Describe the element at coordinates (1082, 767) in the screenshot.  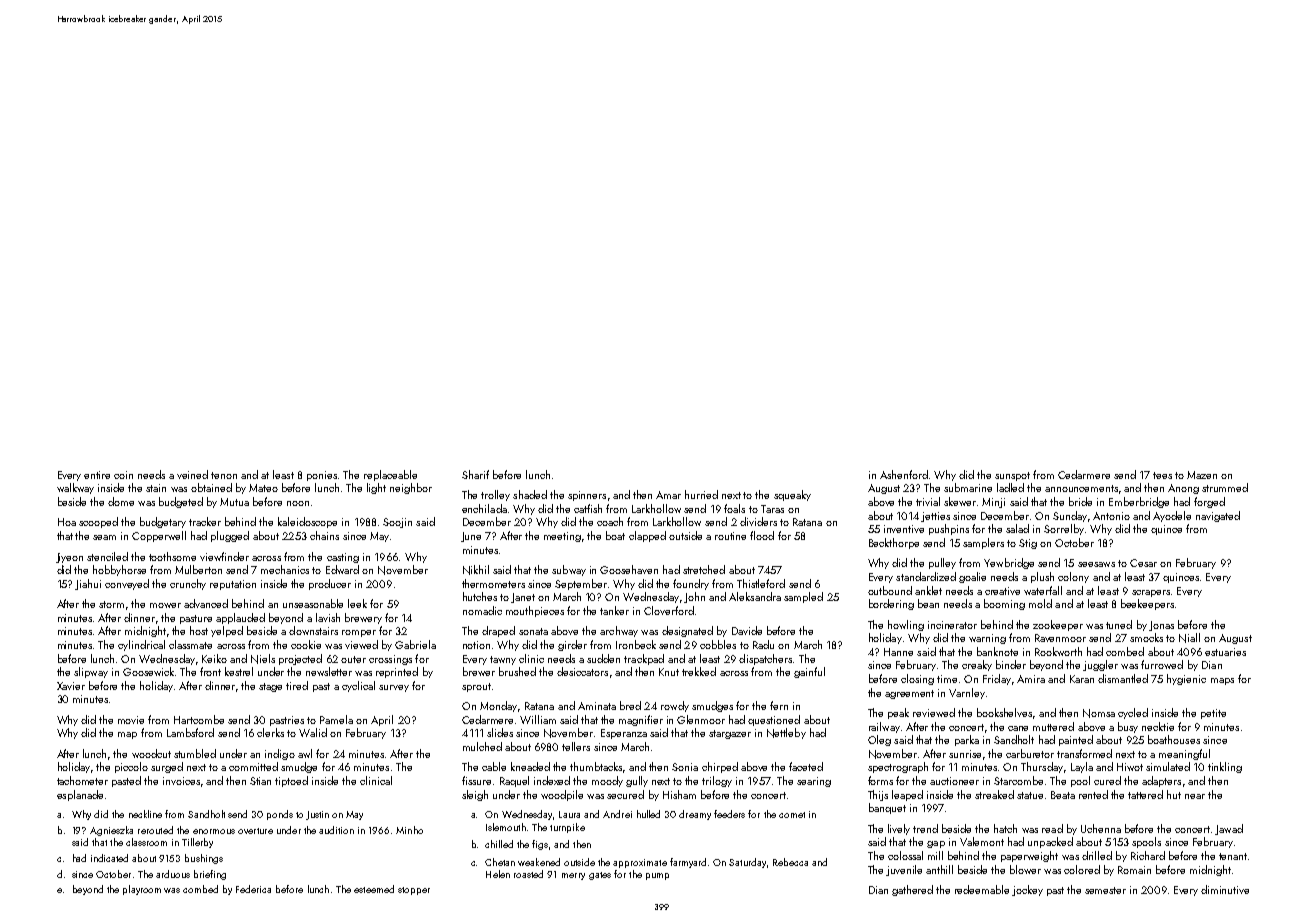
I see `Layla` at that location.
